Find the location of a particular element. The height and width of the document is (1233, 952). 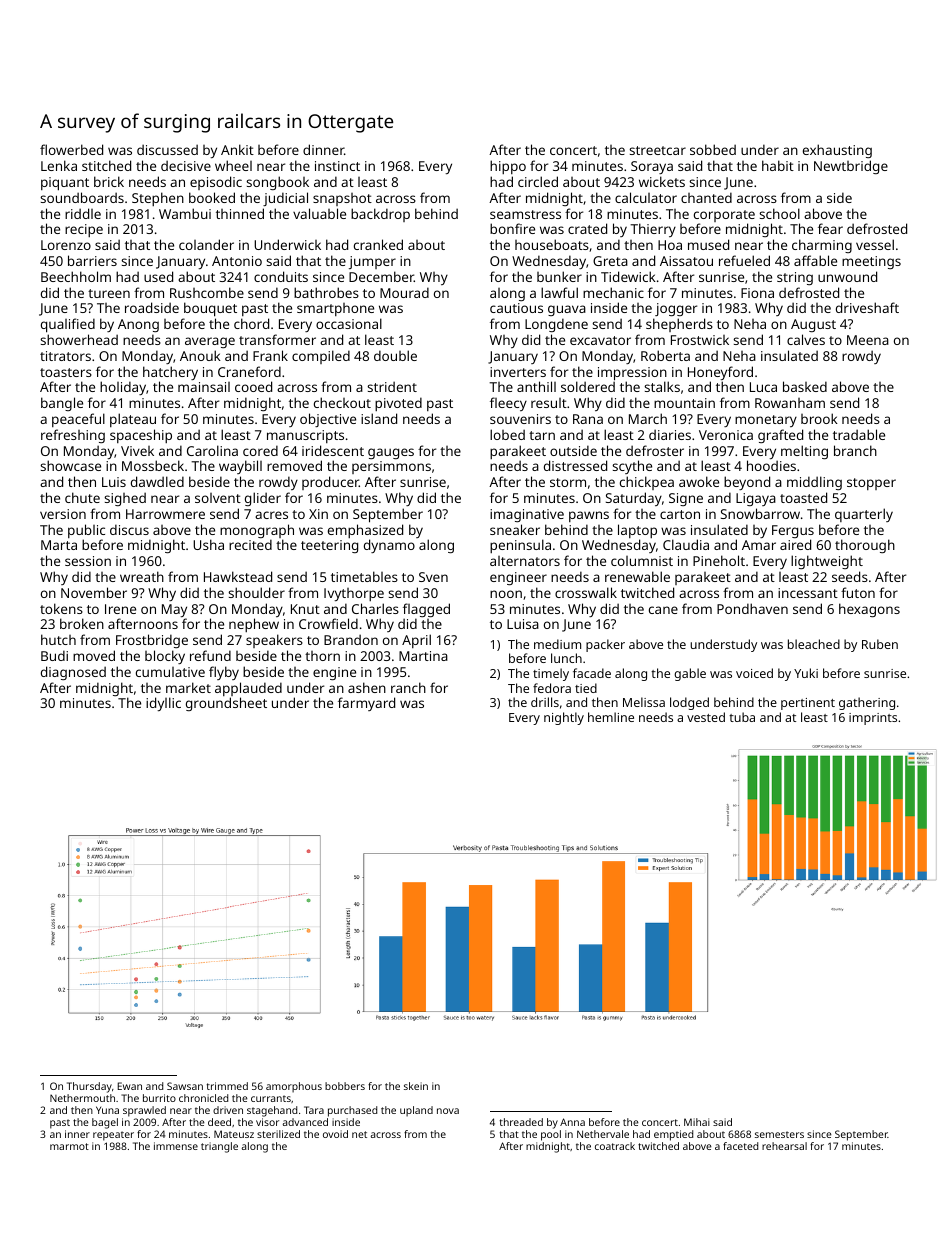

wheel is located at coordinates (233, 165).
